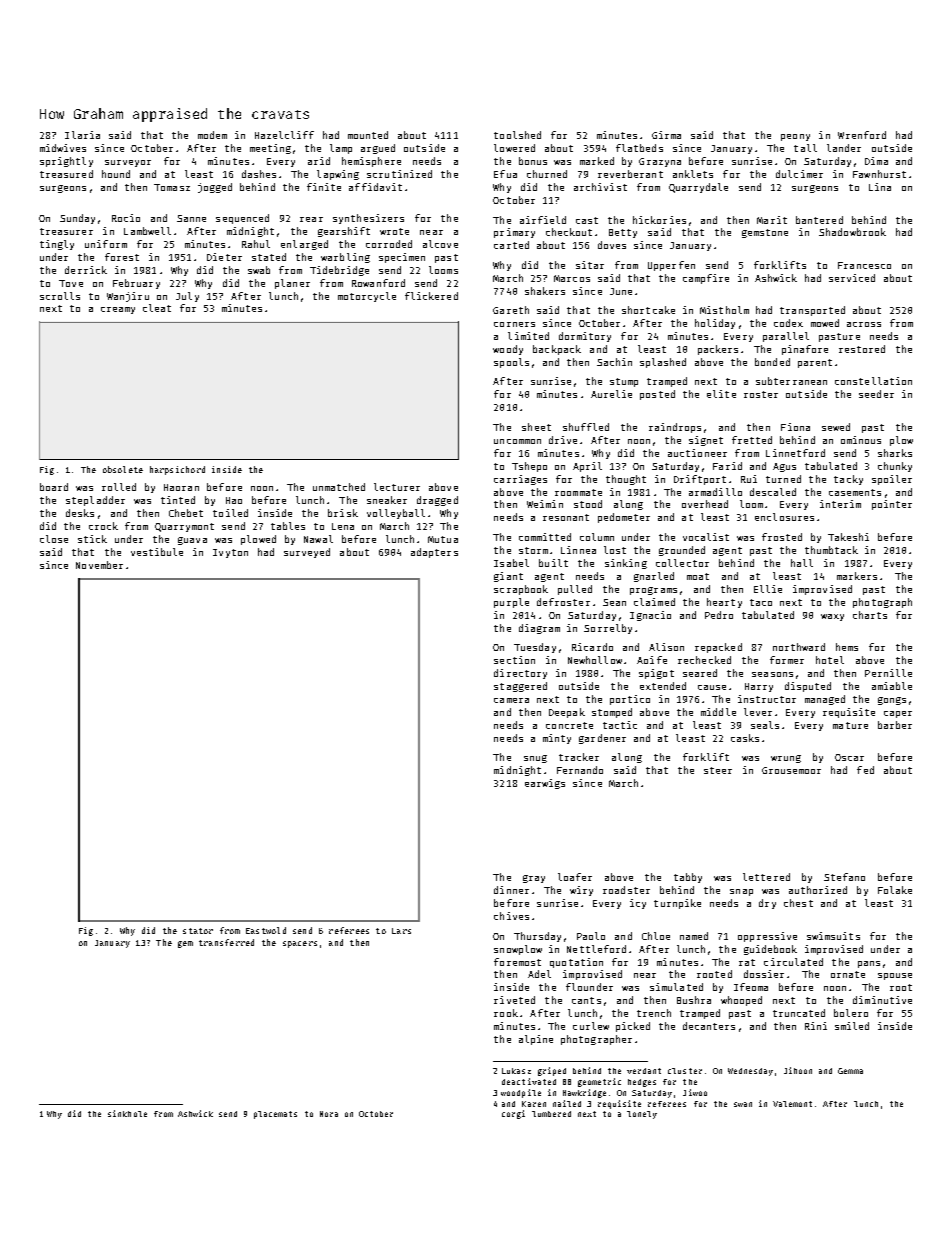 The height and width of the page is (1233, 952). I want to click on Valemont, so click(792, 1104).
